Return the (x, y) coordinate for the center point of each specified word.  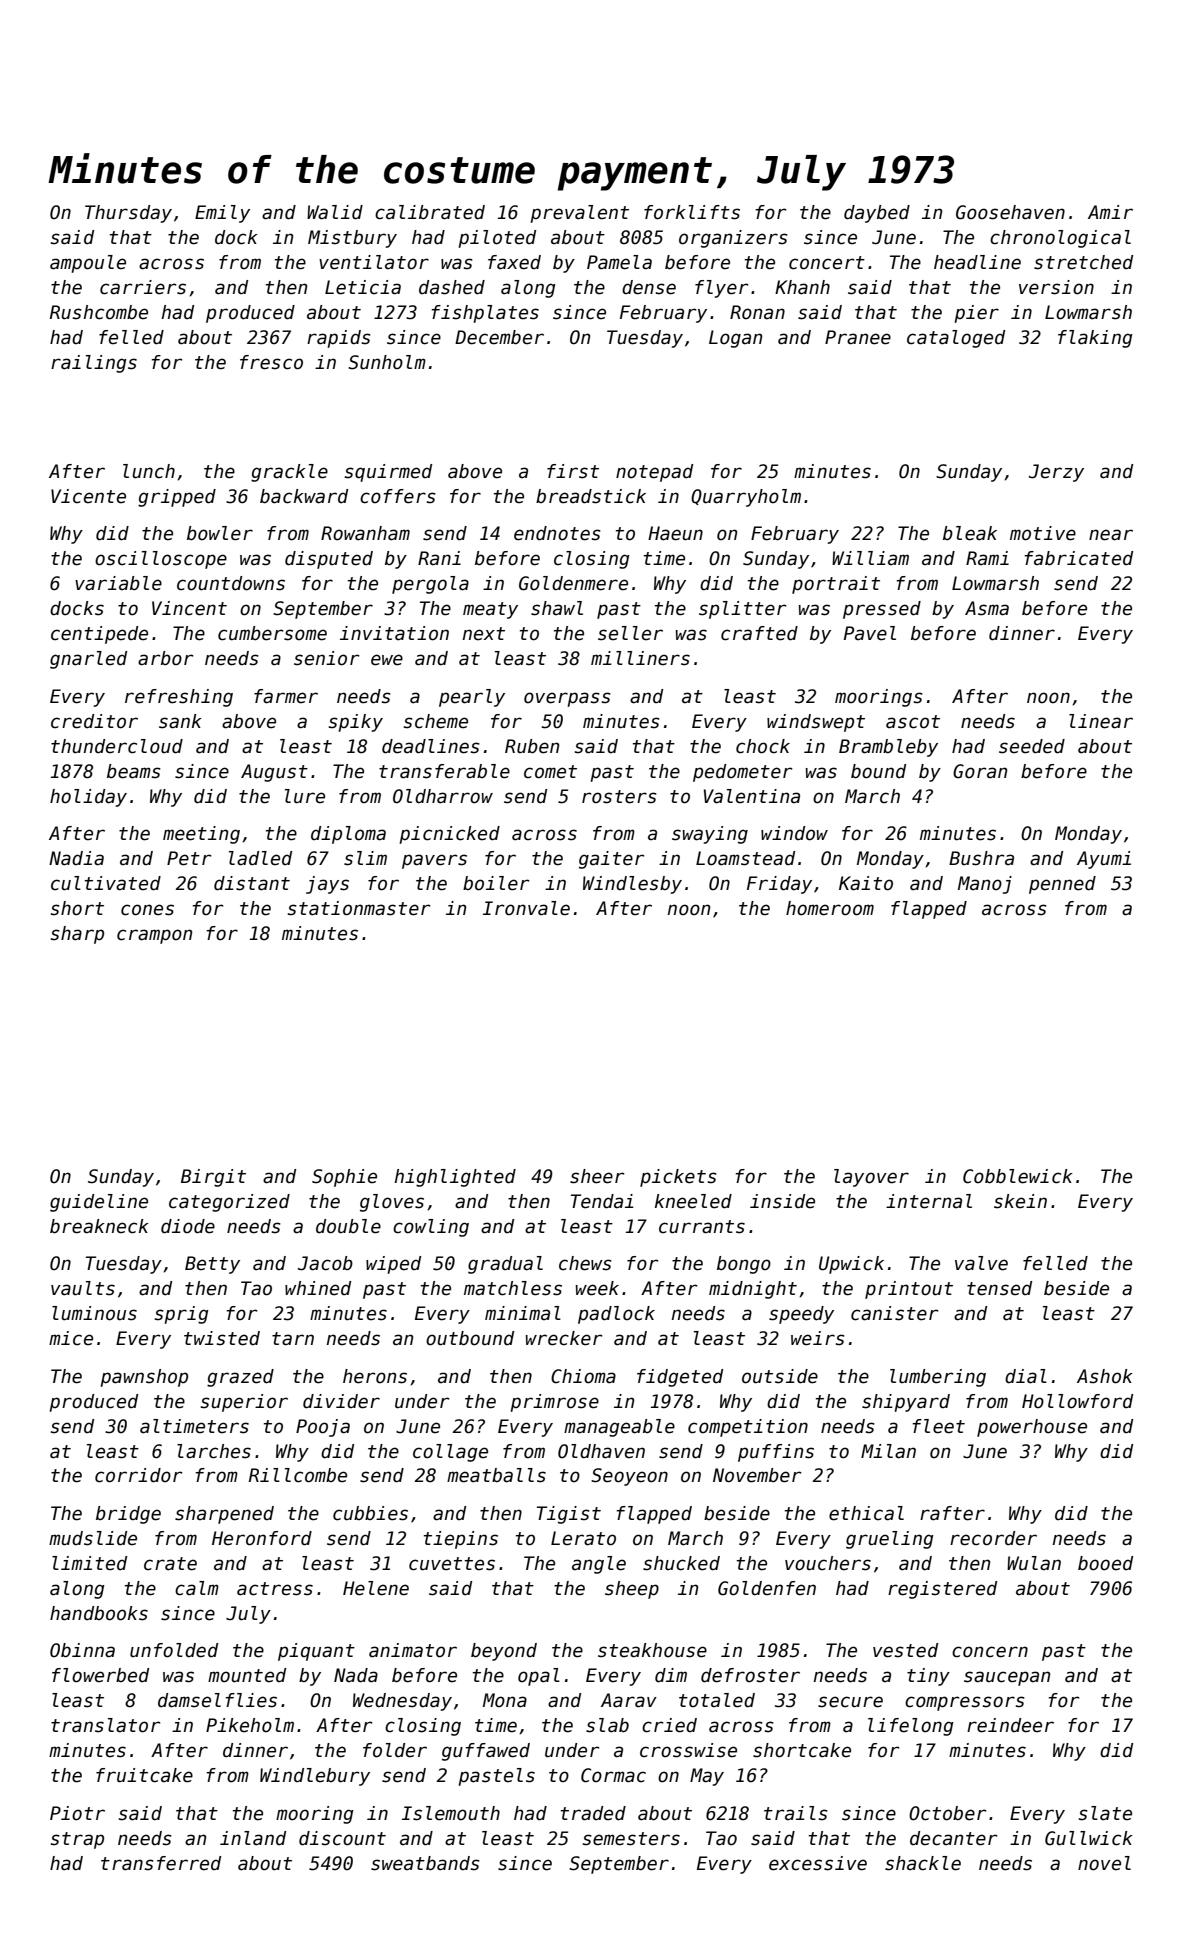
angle (599, 1565)
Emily (222, 214)
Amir (1110, 212)
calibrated (430, 212)
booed (1105, 1563)
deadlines (431, 746)
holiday (88, 798)
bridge (128, 1515)
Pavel (870, 633)
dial (1026, 1376)
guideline (99, 1203)
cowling (431, 1228)
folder (395, 1750)
